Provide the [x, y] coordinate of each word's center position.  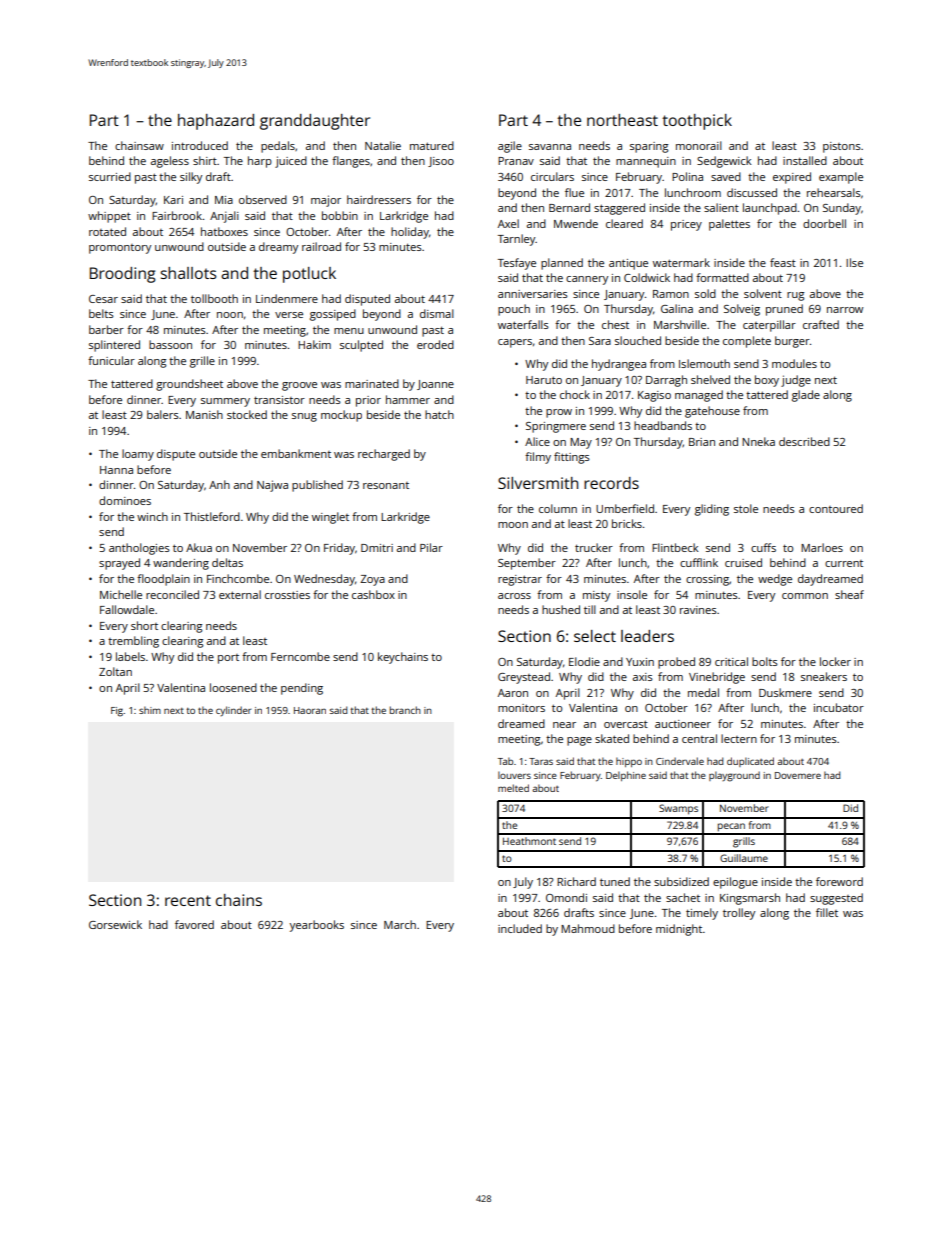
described [804, 441]
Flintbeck [675, 547]
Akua [199, 547]
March [400, 924]
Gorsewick [115, 924]
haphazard [216, 122]
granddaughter [315, 122]
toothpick [697, 122]
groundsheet [189, 385]
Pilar [431, 547]
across [514, 596]
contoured [836, 508]
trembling [133, 642]
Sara [600, 341]
